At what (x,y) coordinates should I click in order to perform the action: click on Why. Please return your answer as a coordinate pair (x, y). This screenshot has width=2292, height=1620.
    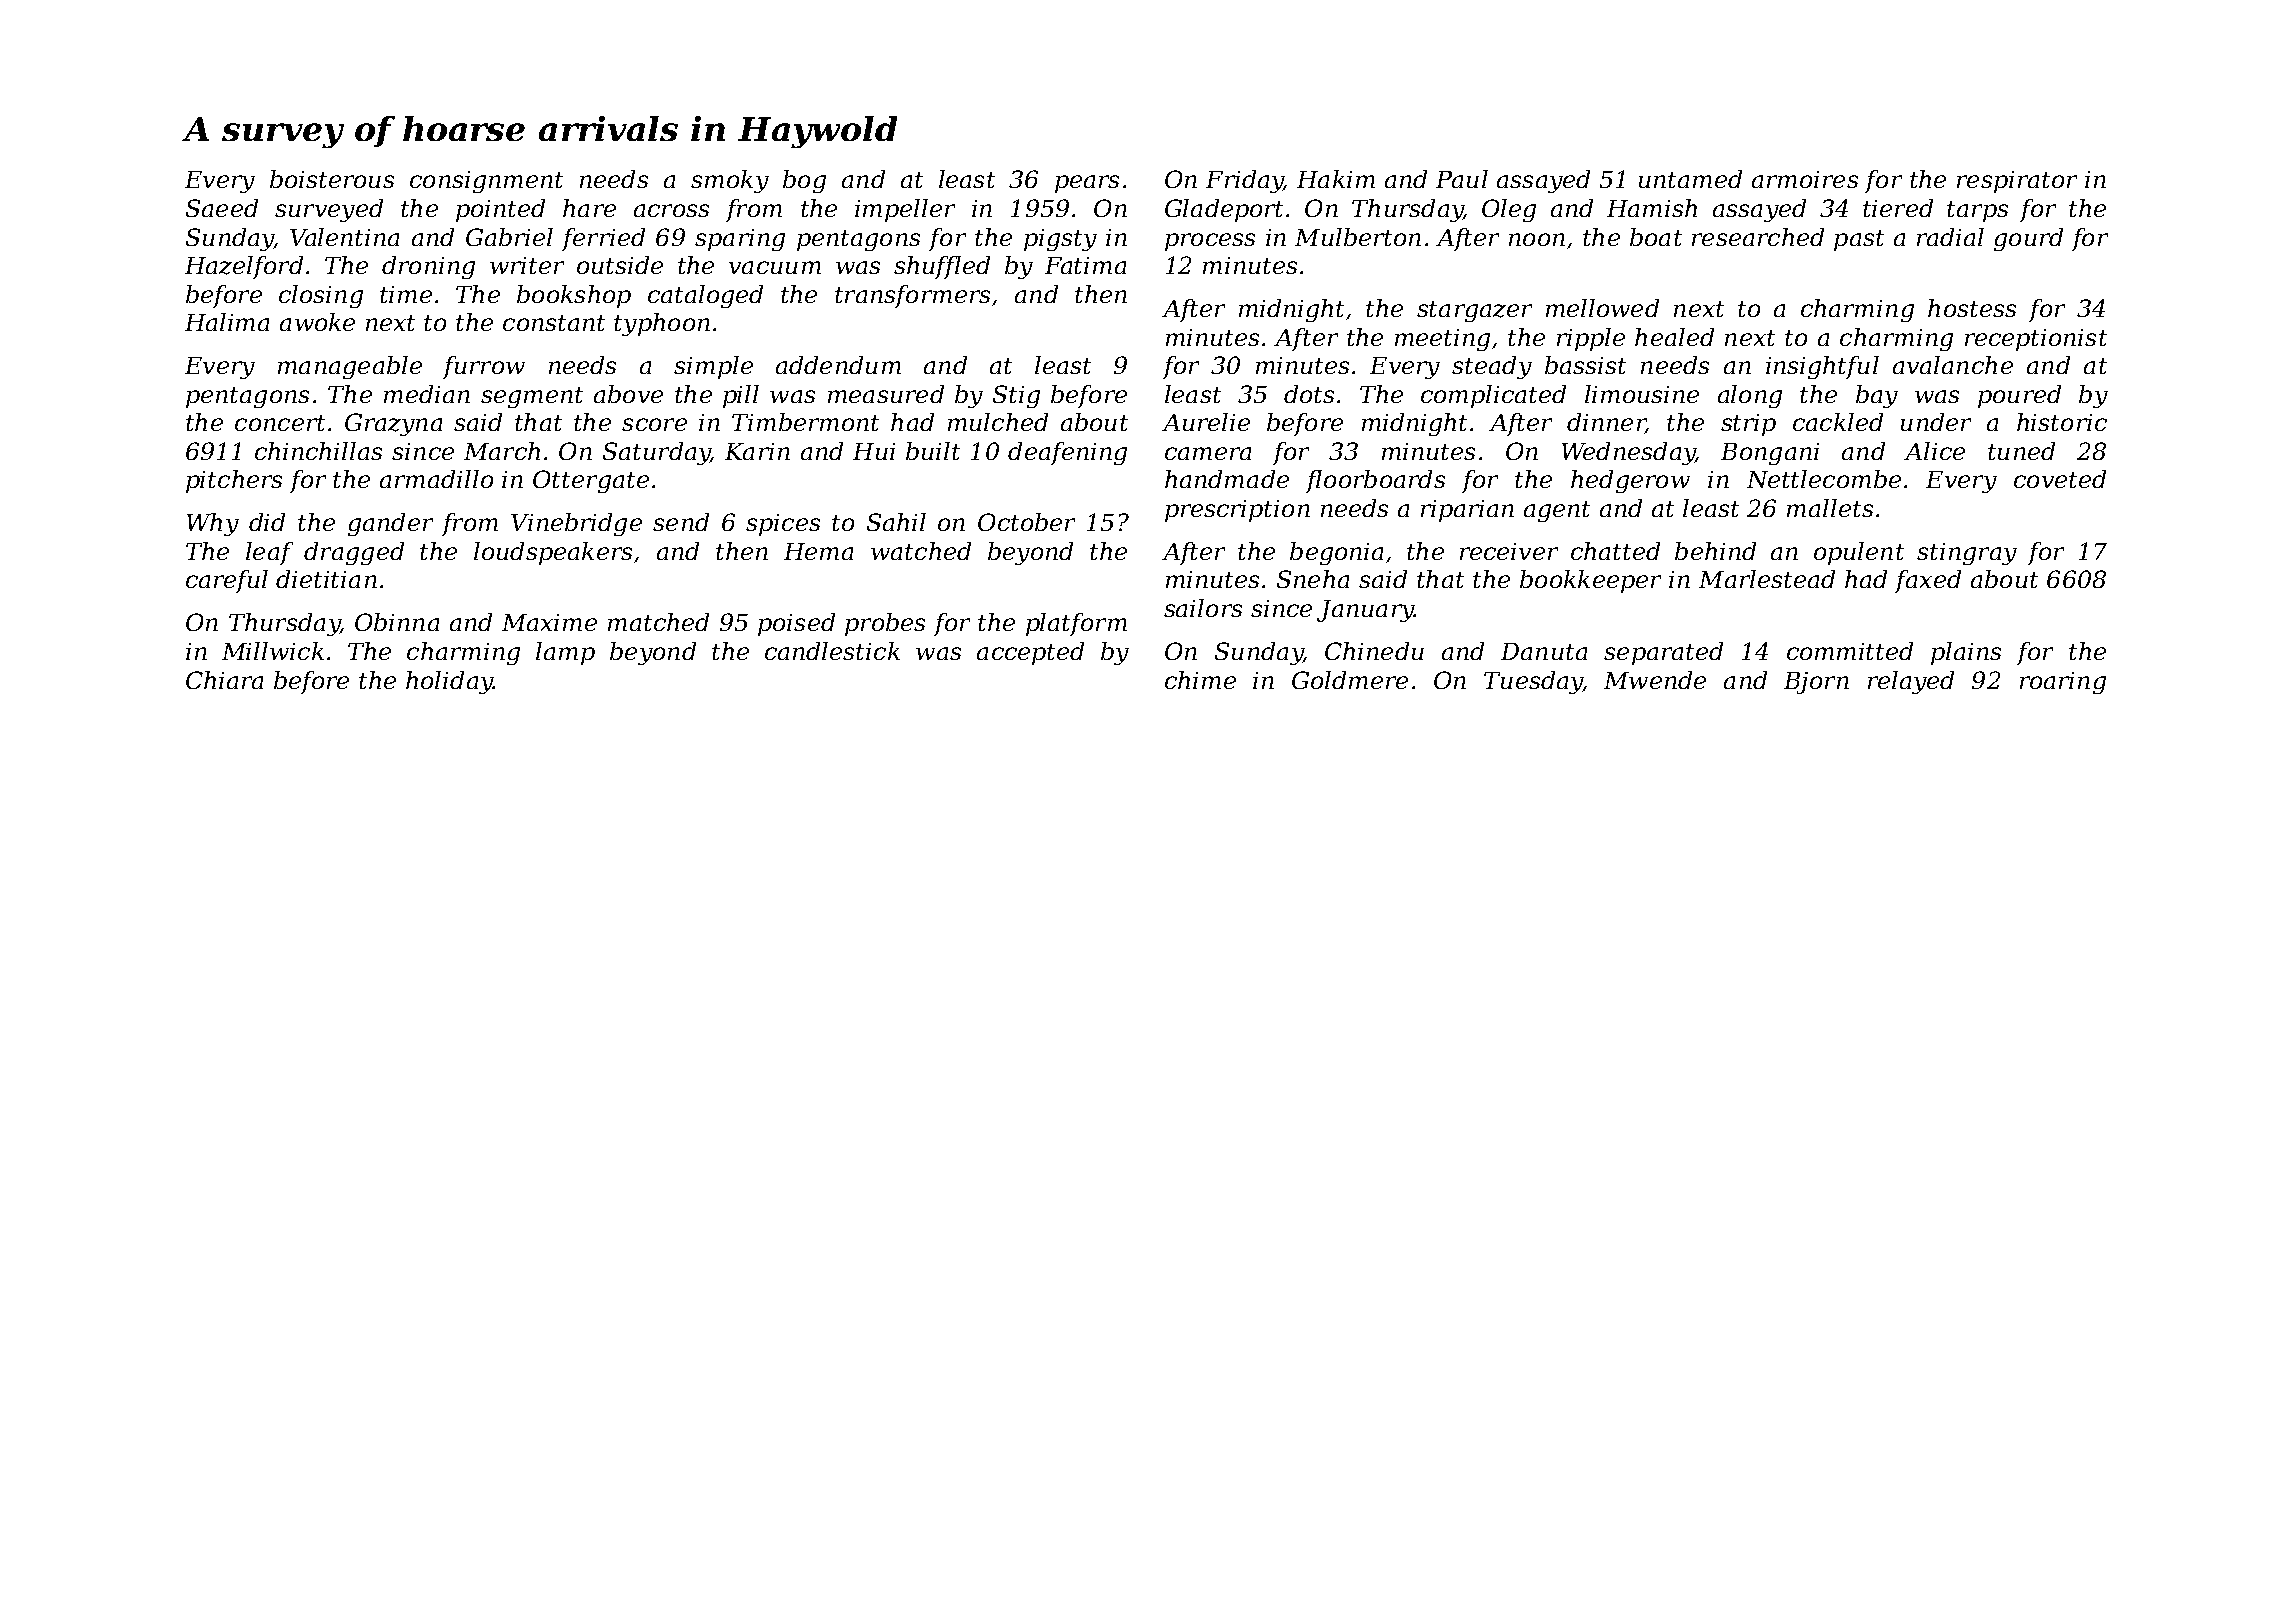
    Looking at the image, I should click on (213, 524).
